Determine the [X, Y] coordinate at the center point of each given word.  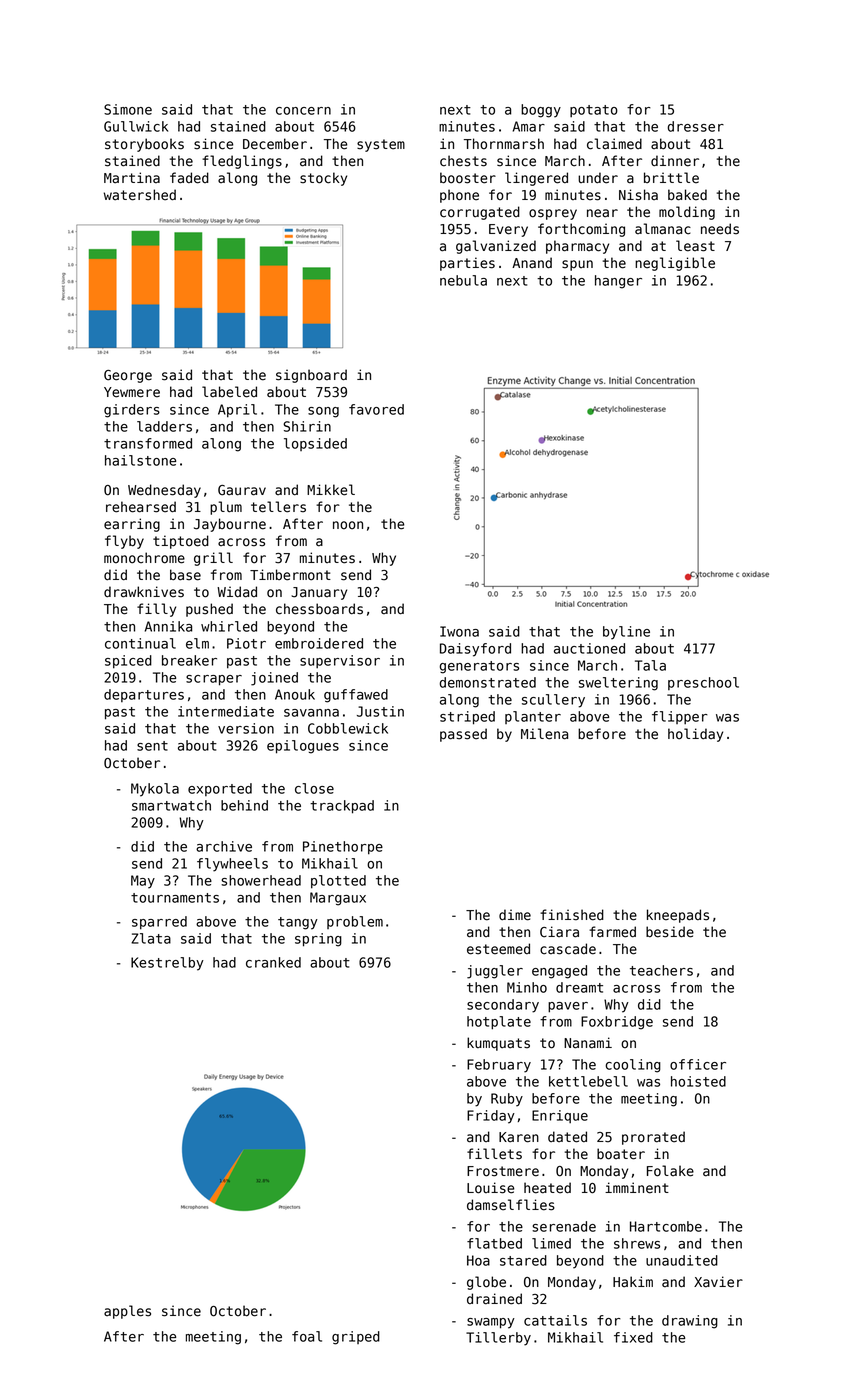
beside [670, 932]
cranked [273, 962]
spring [318, 940]
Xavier [718, 1282]
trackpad [342, 807]
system [381, 145]
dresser [696, 126]
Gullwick [136, 126]
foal [307, 1336]
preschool [703, 683]
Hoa [478, 1260]
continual [140, 643]
